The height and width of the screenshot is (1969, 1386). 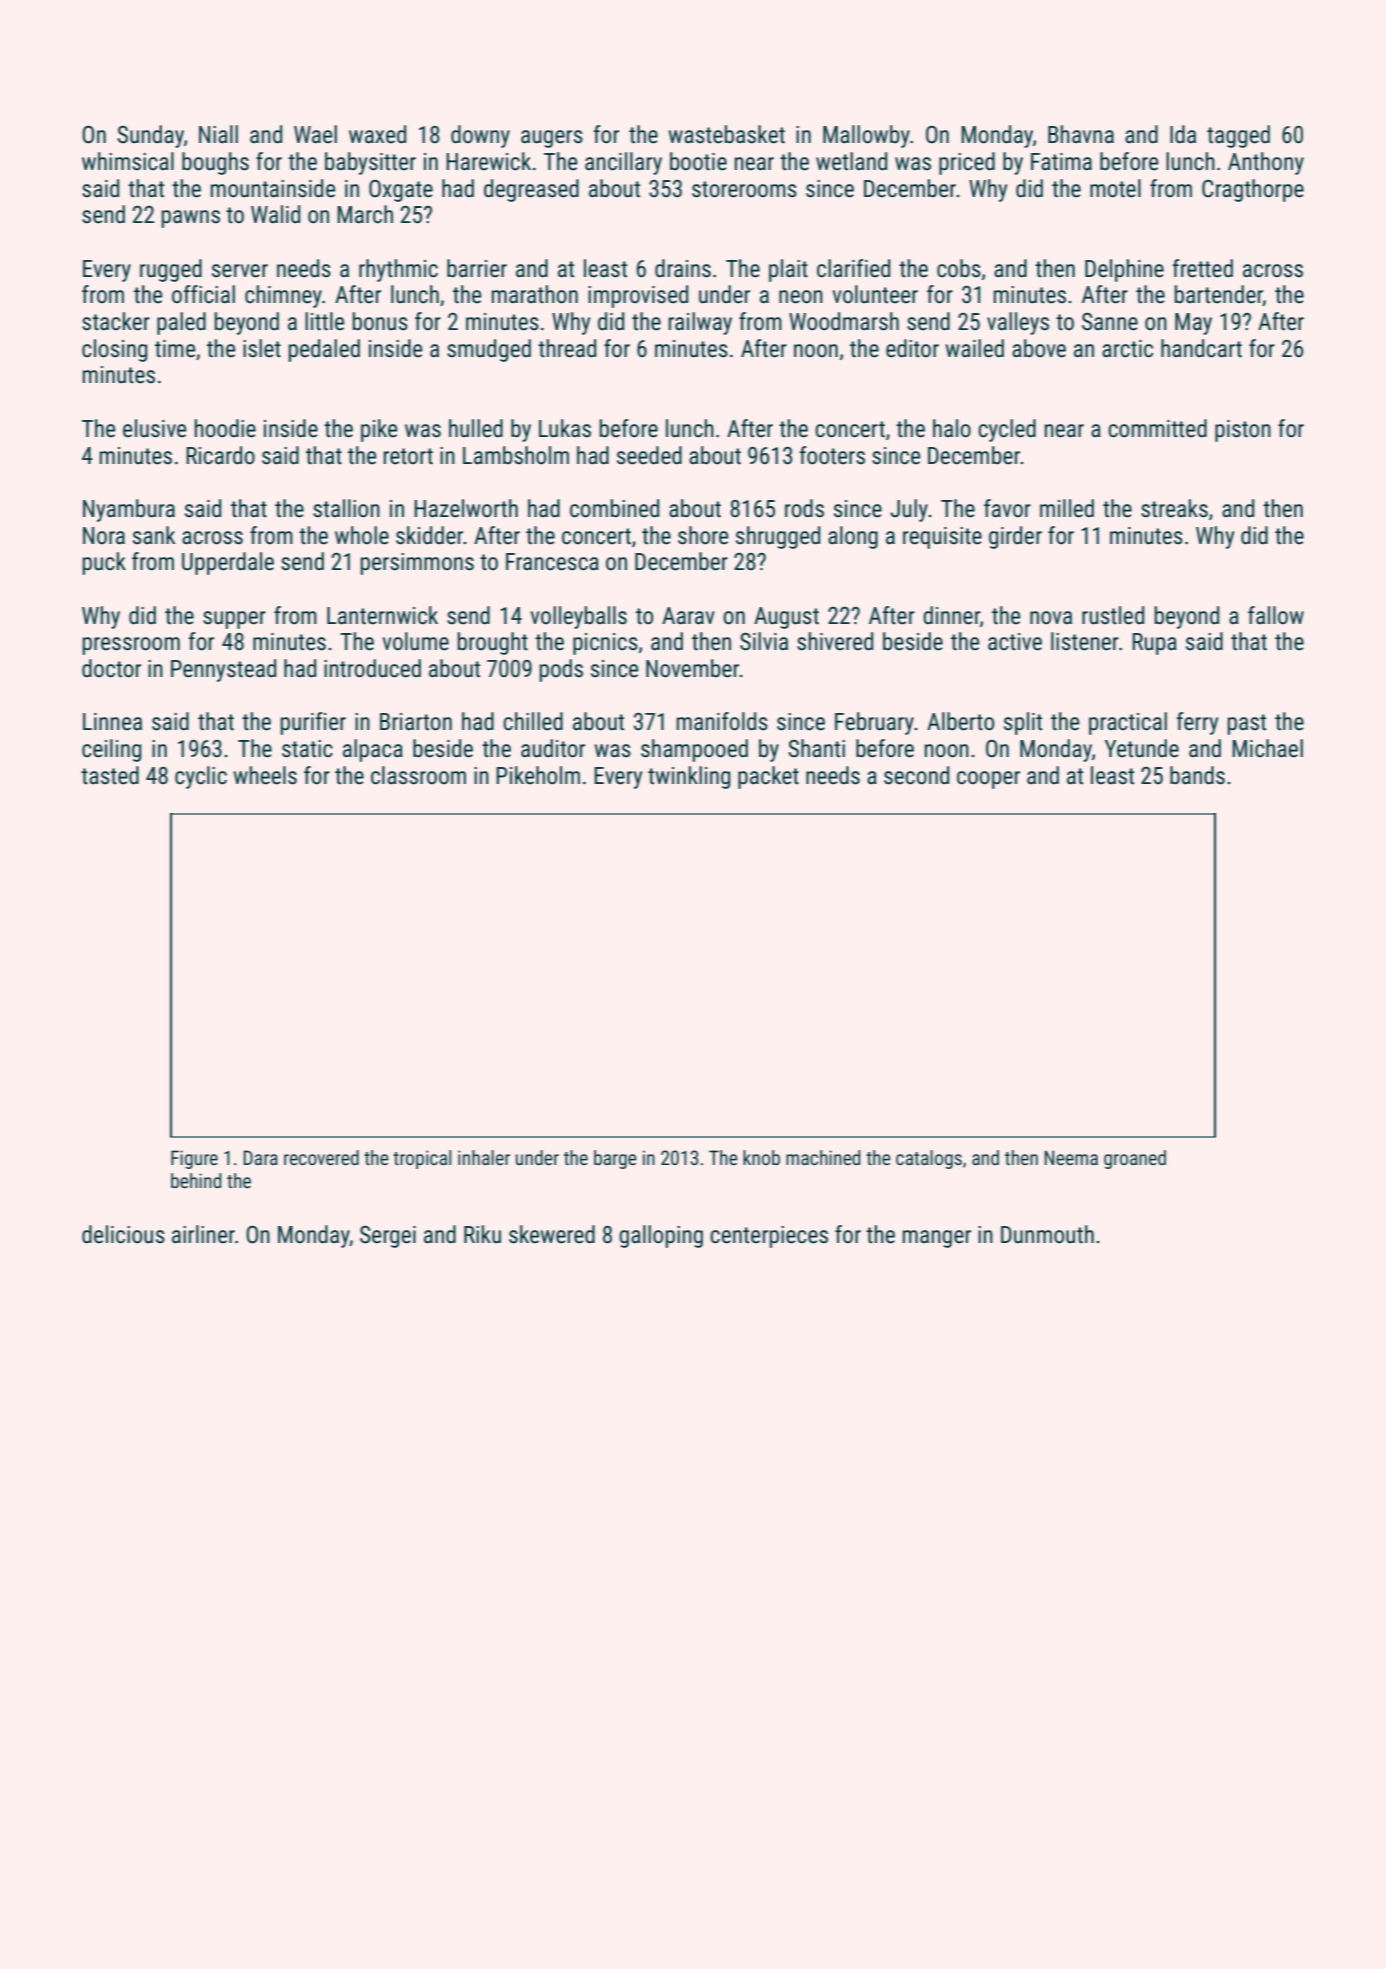 I want to click on Dara, so click(x=261, y=1157).
